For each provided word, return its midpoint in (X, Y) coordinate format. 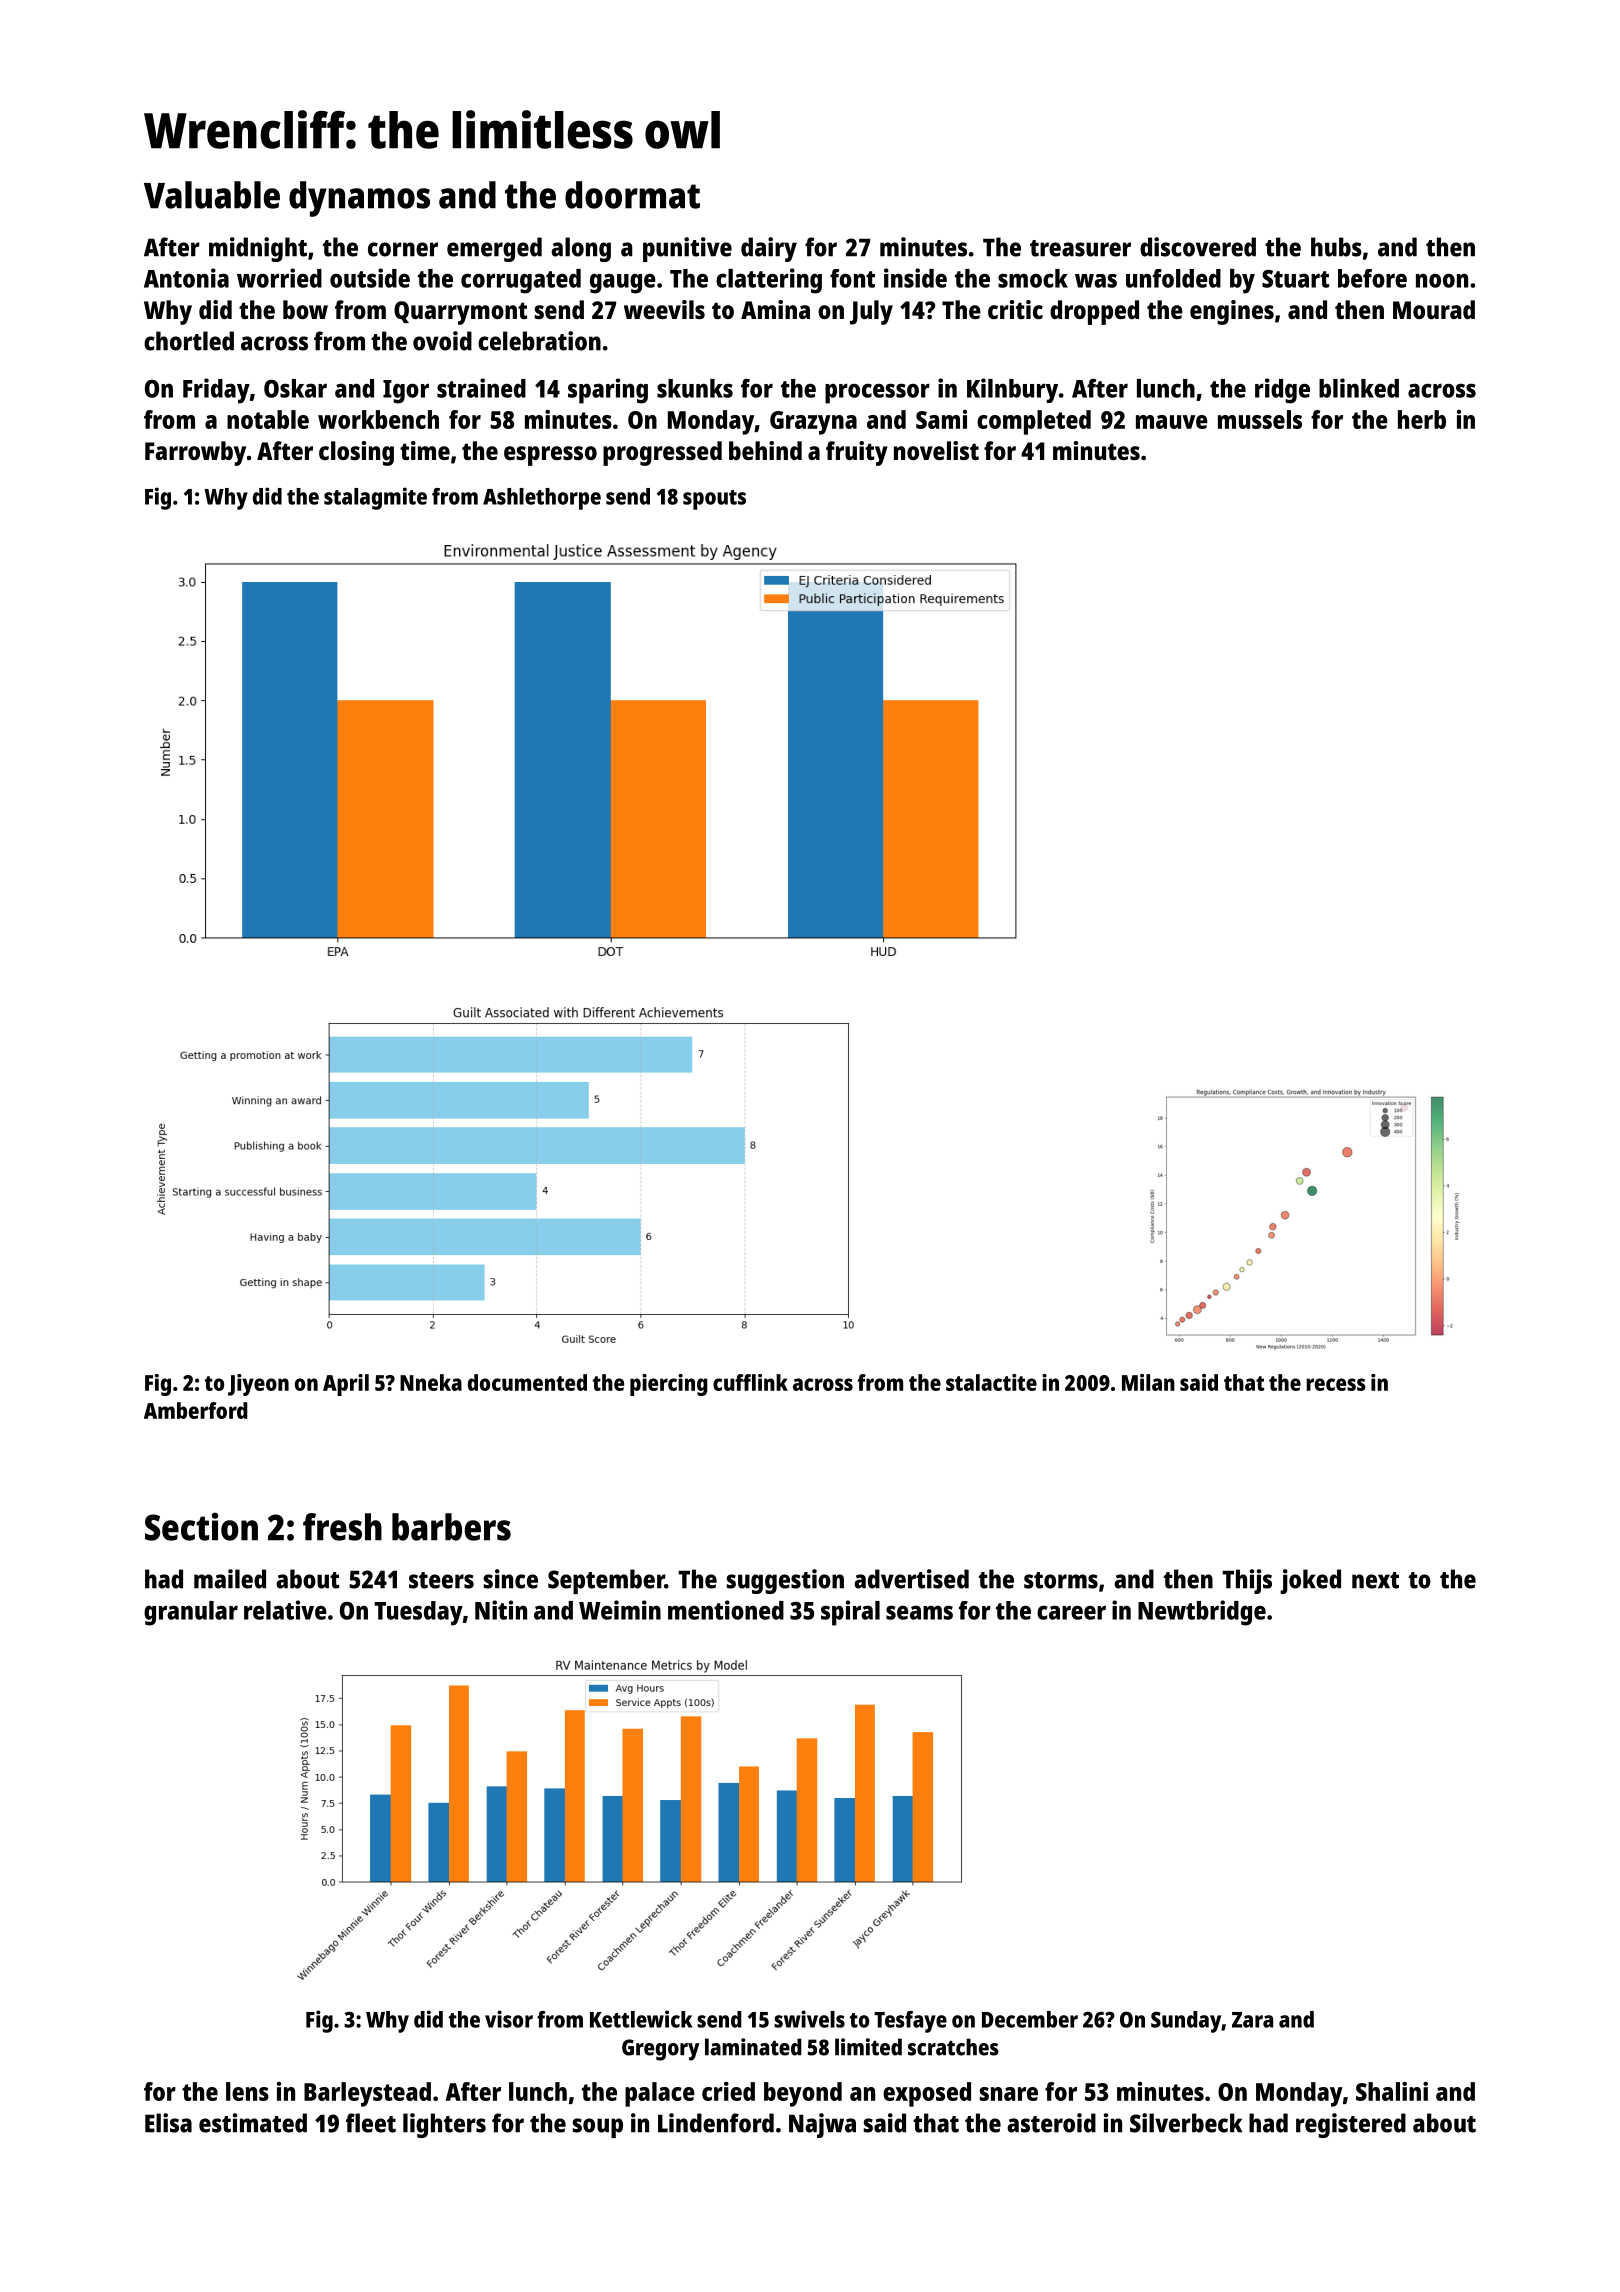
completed (1034, 422)
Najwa (822, 2125)
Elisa (168, 2123)
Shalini (1392, 2091)
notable (268, 419)
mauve (1172, 422)
